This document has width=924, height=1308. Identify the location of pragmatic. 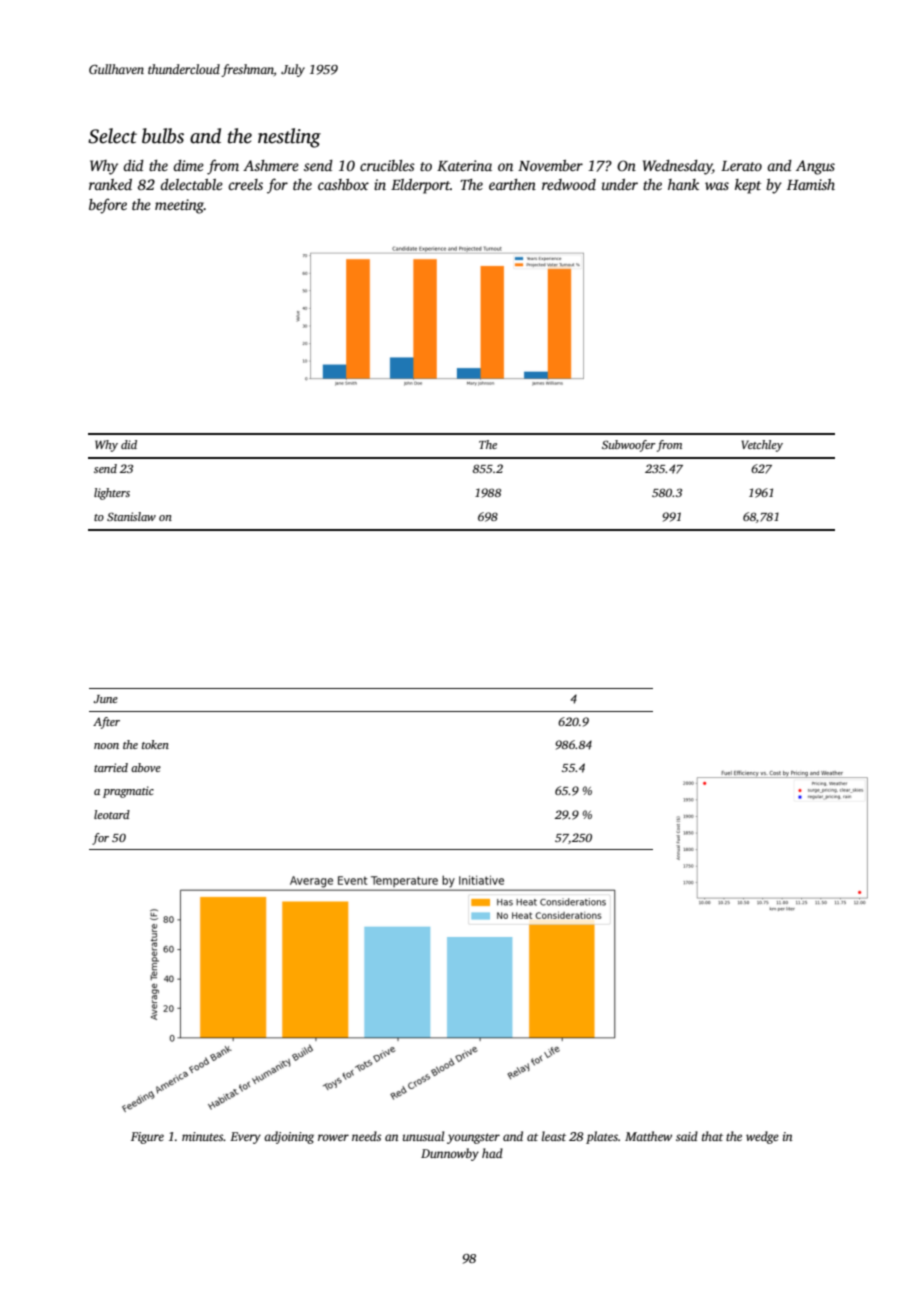
(128, 792).
